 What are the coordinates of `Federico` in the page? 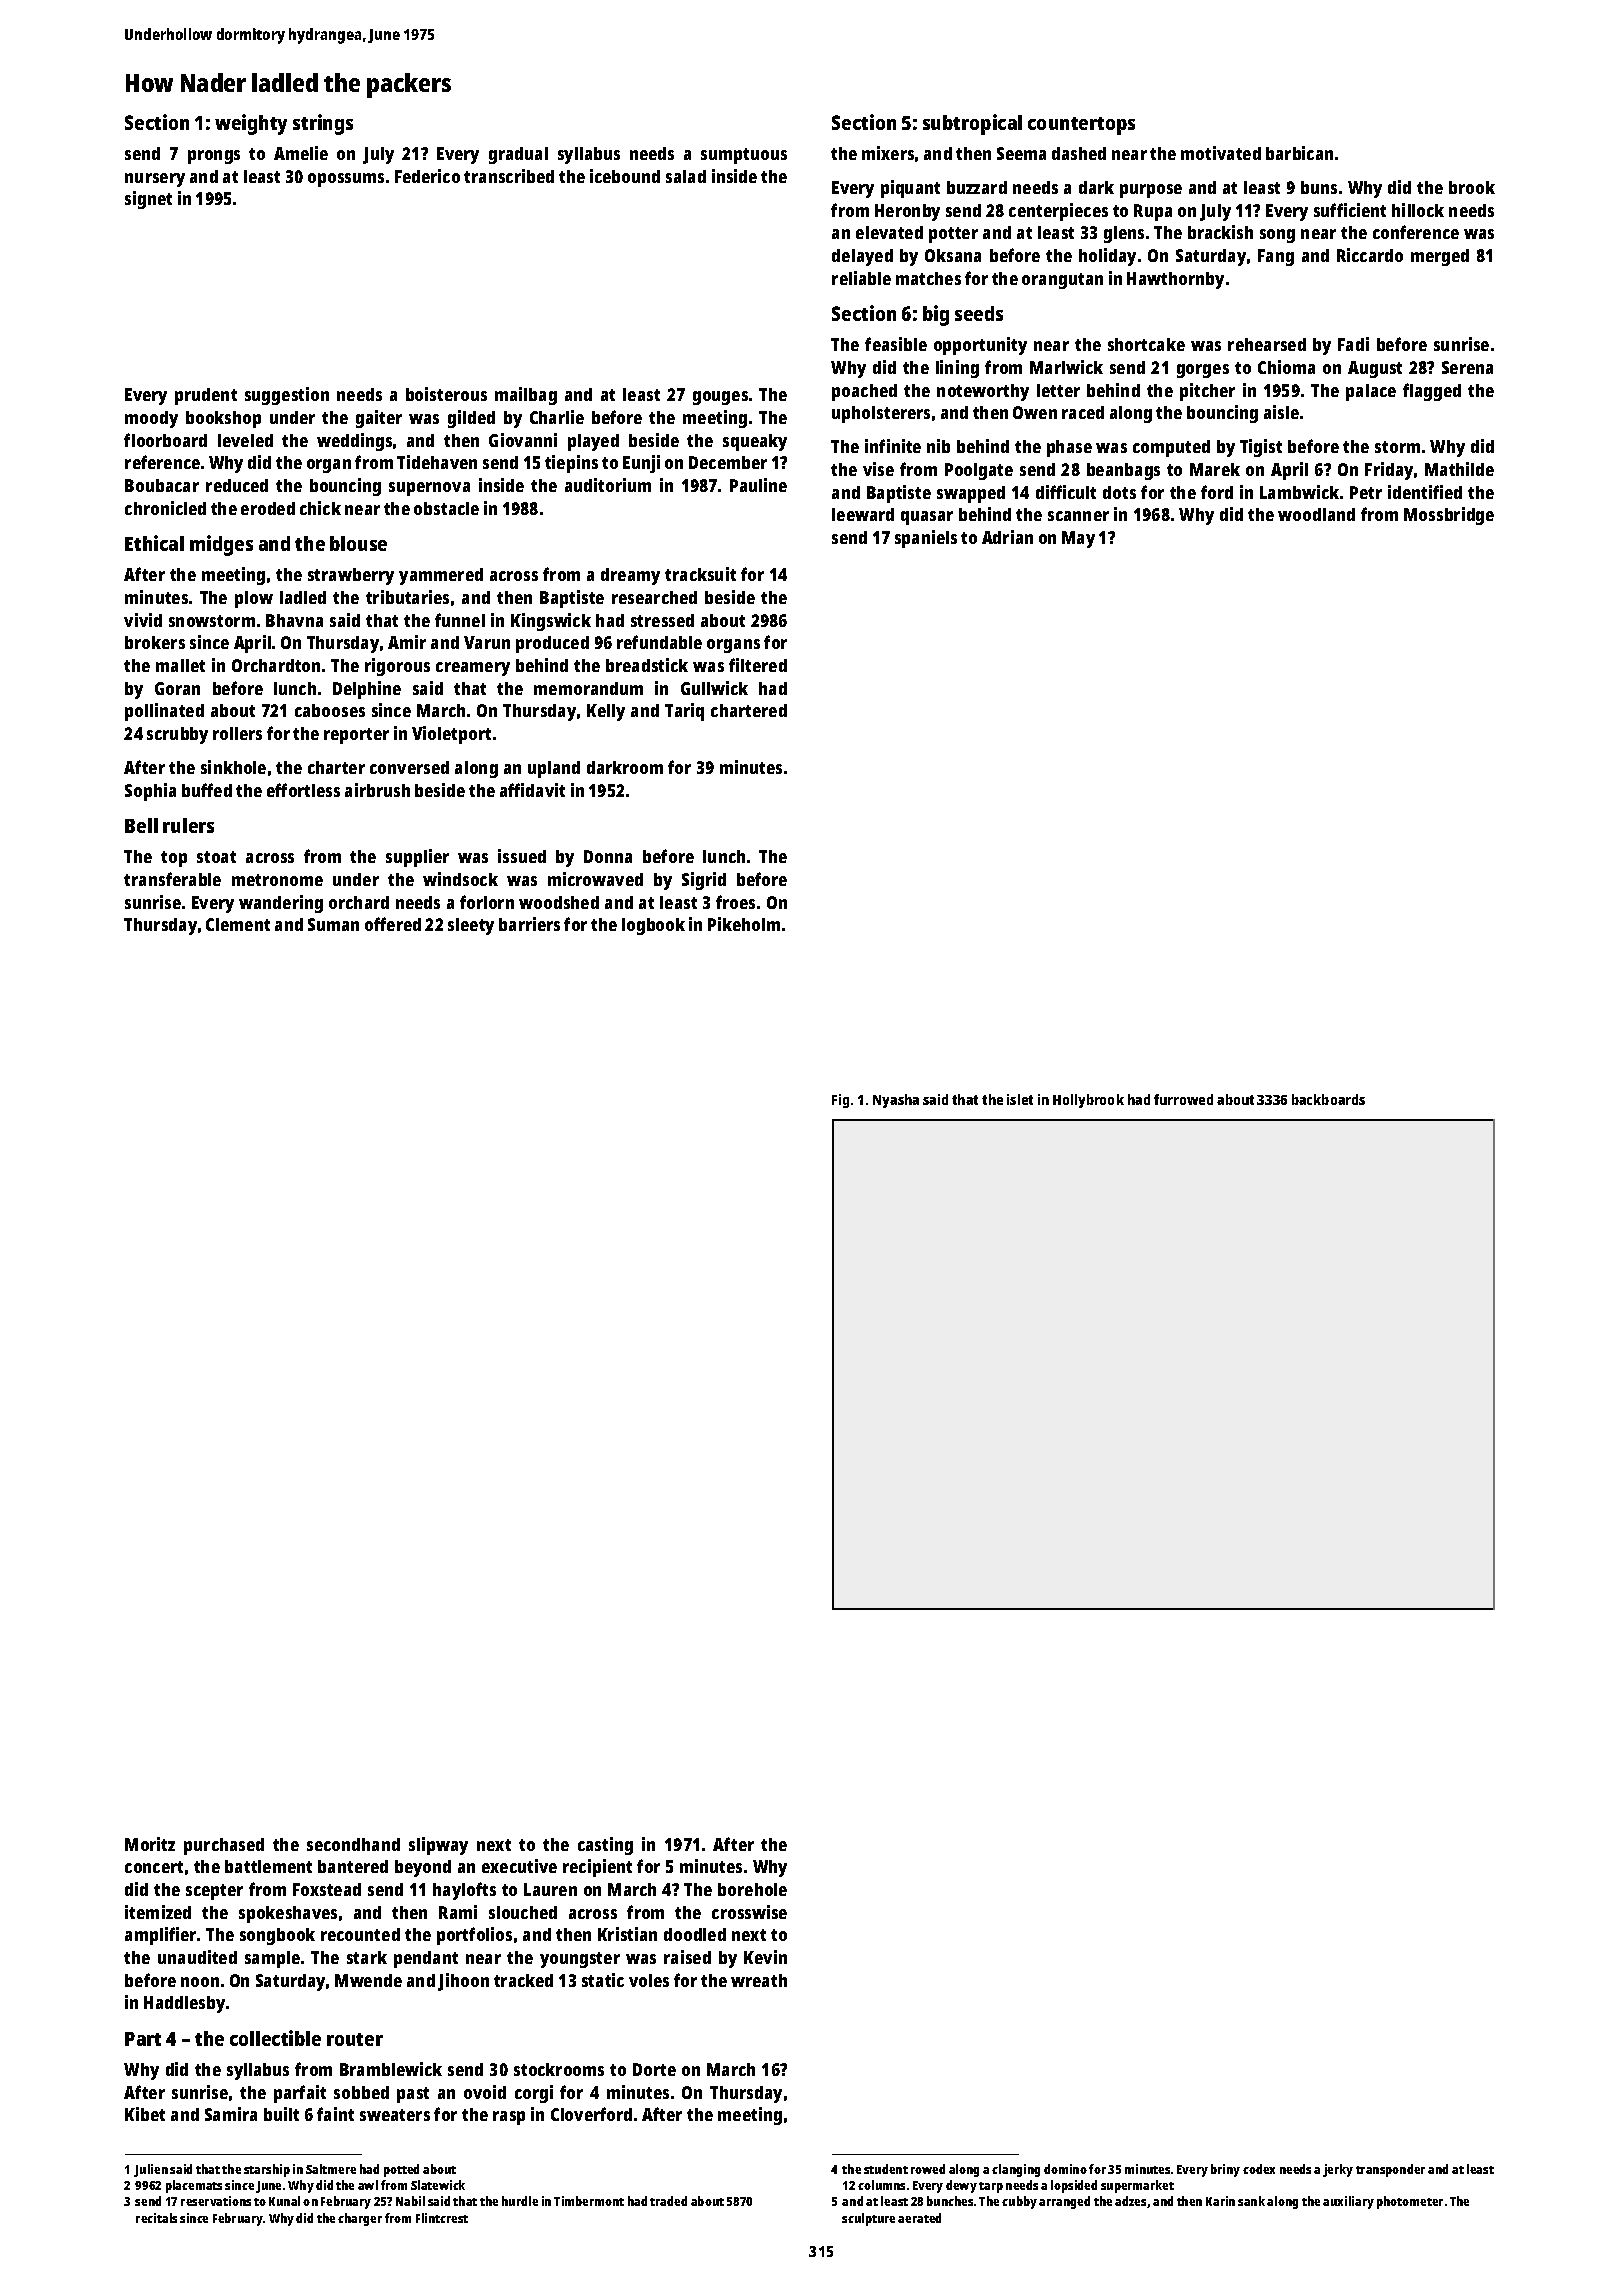 It's located at (427, 176).
